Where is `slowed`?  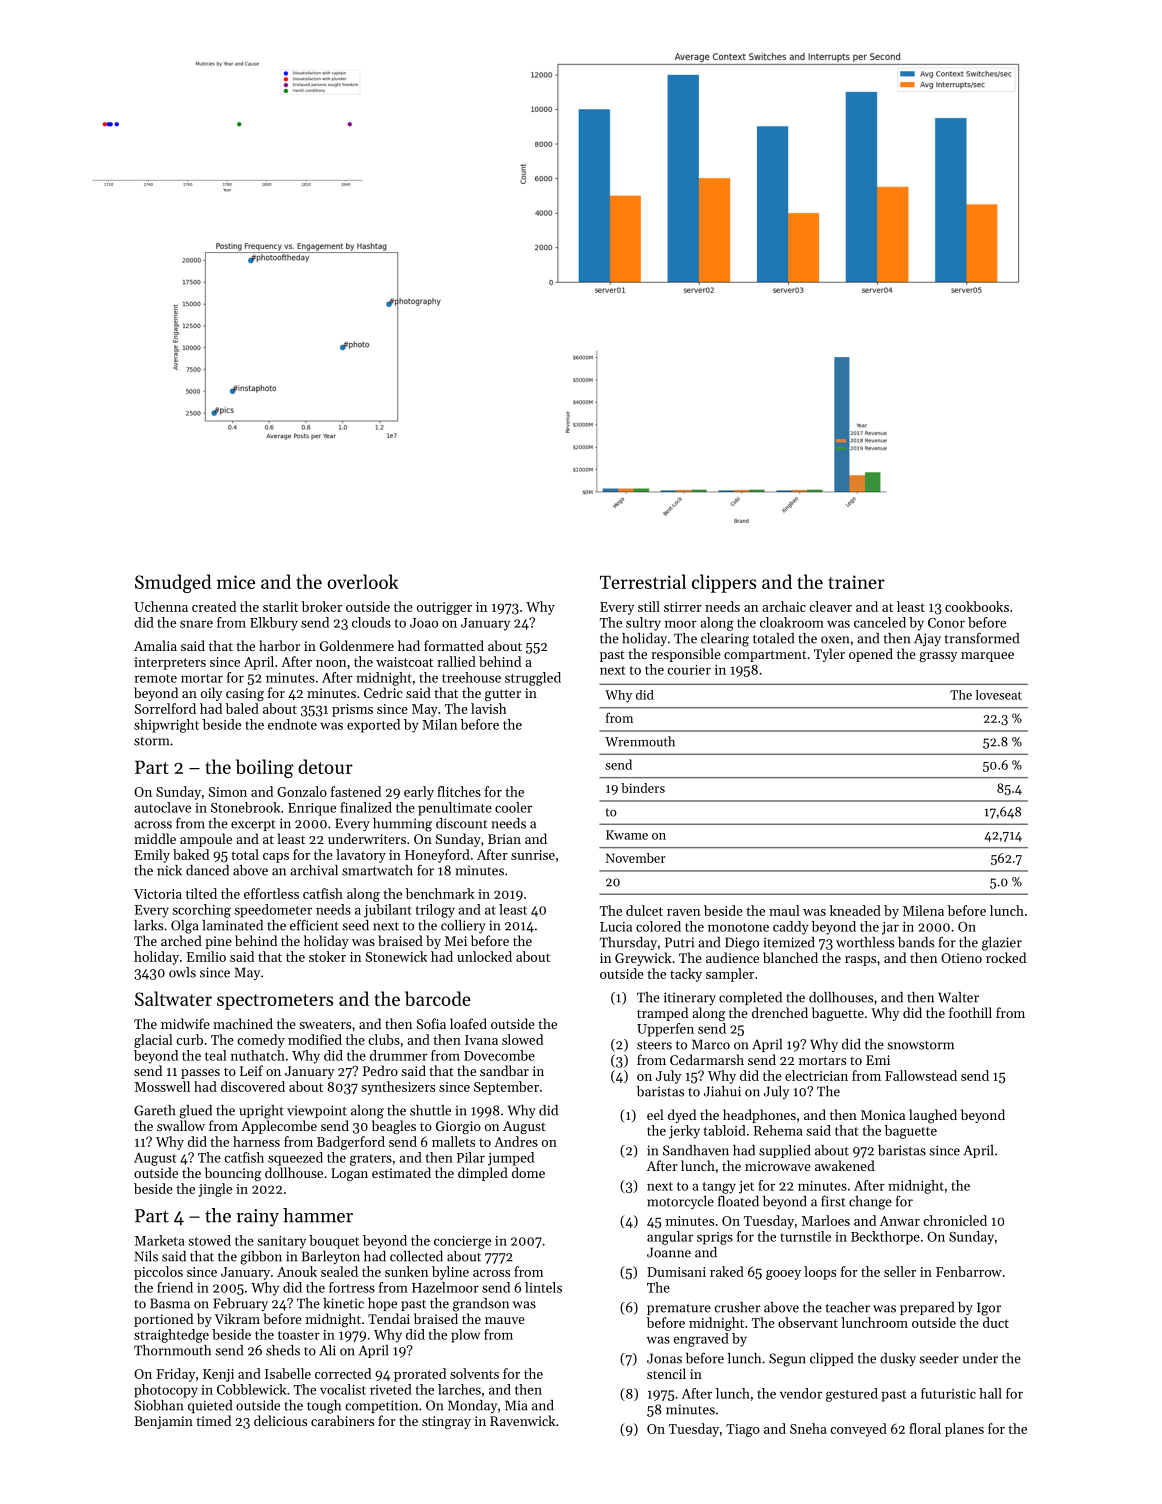
slowed is located at coordinates (522, 1039).
